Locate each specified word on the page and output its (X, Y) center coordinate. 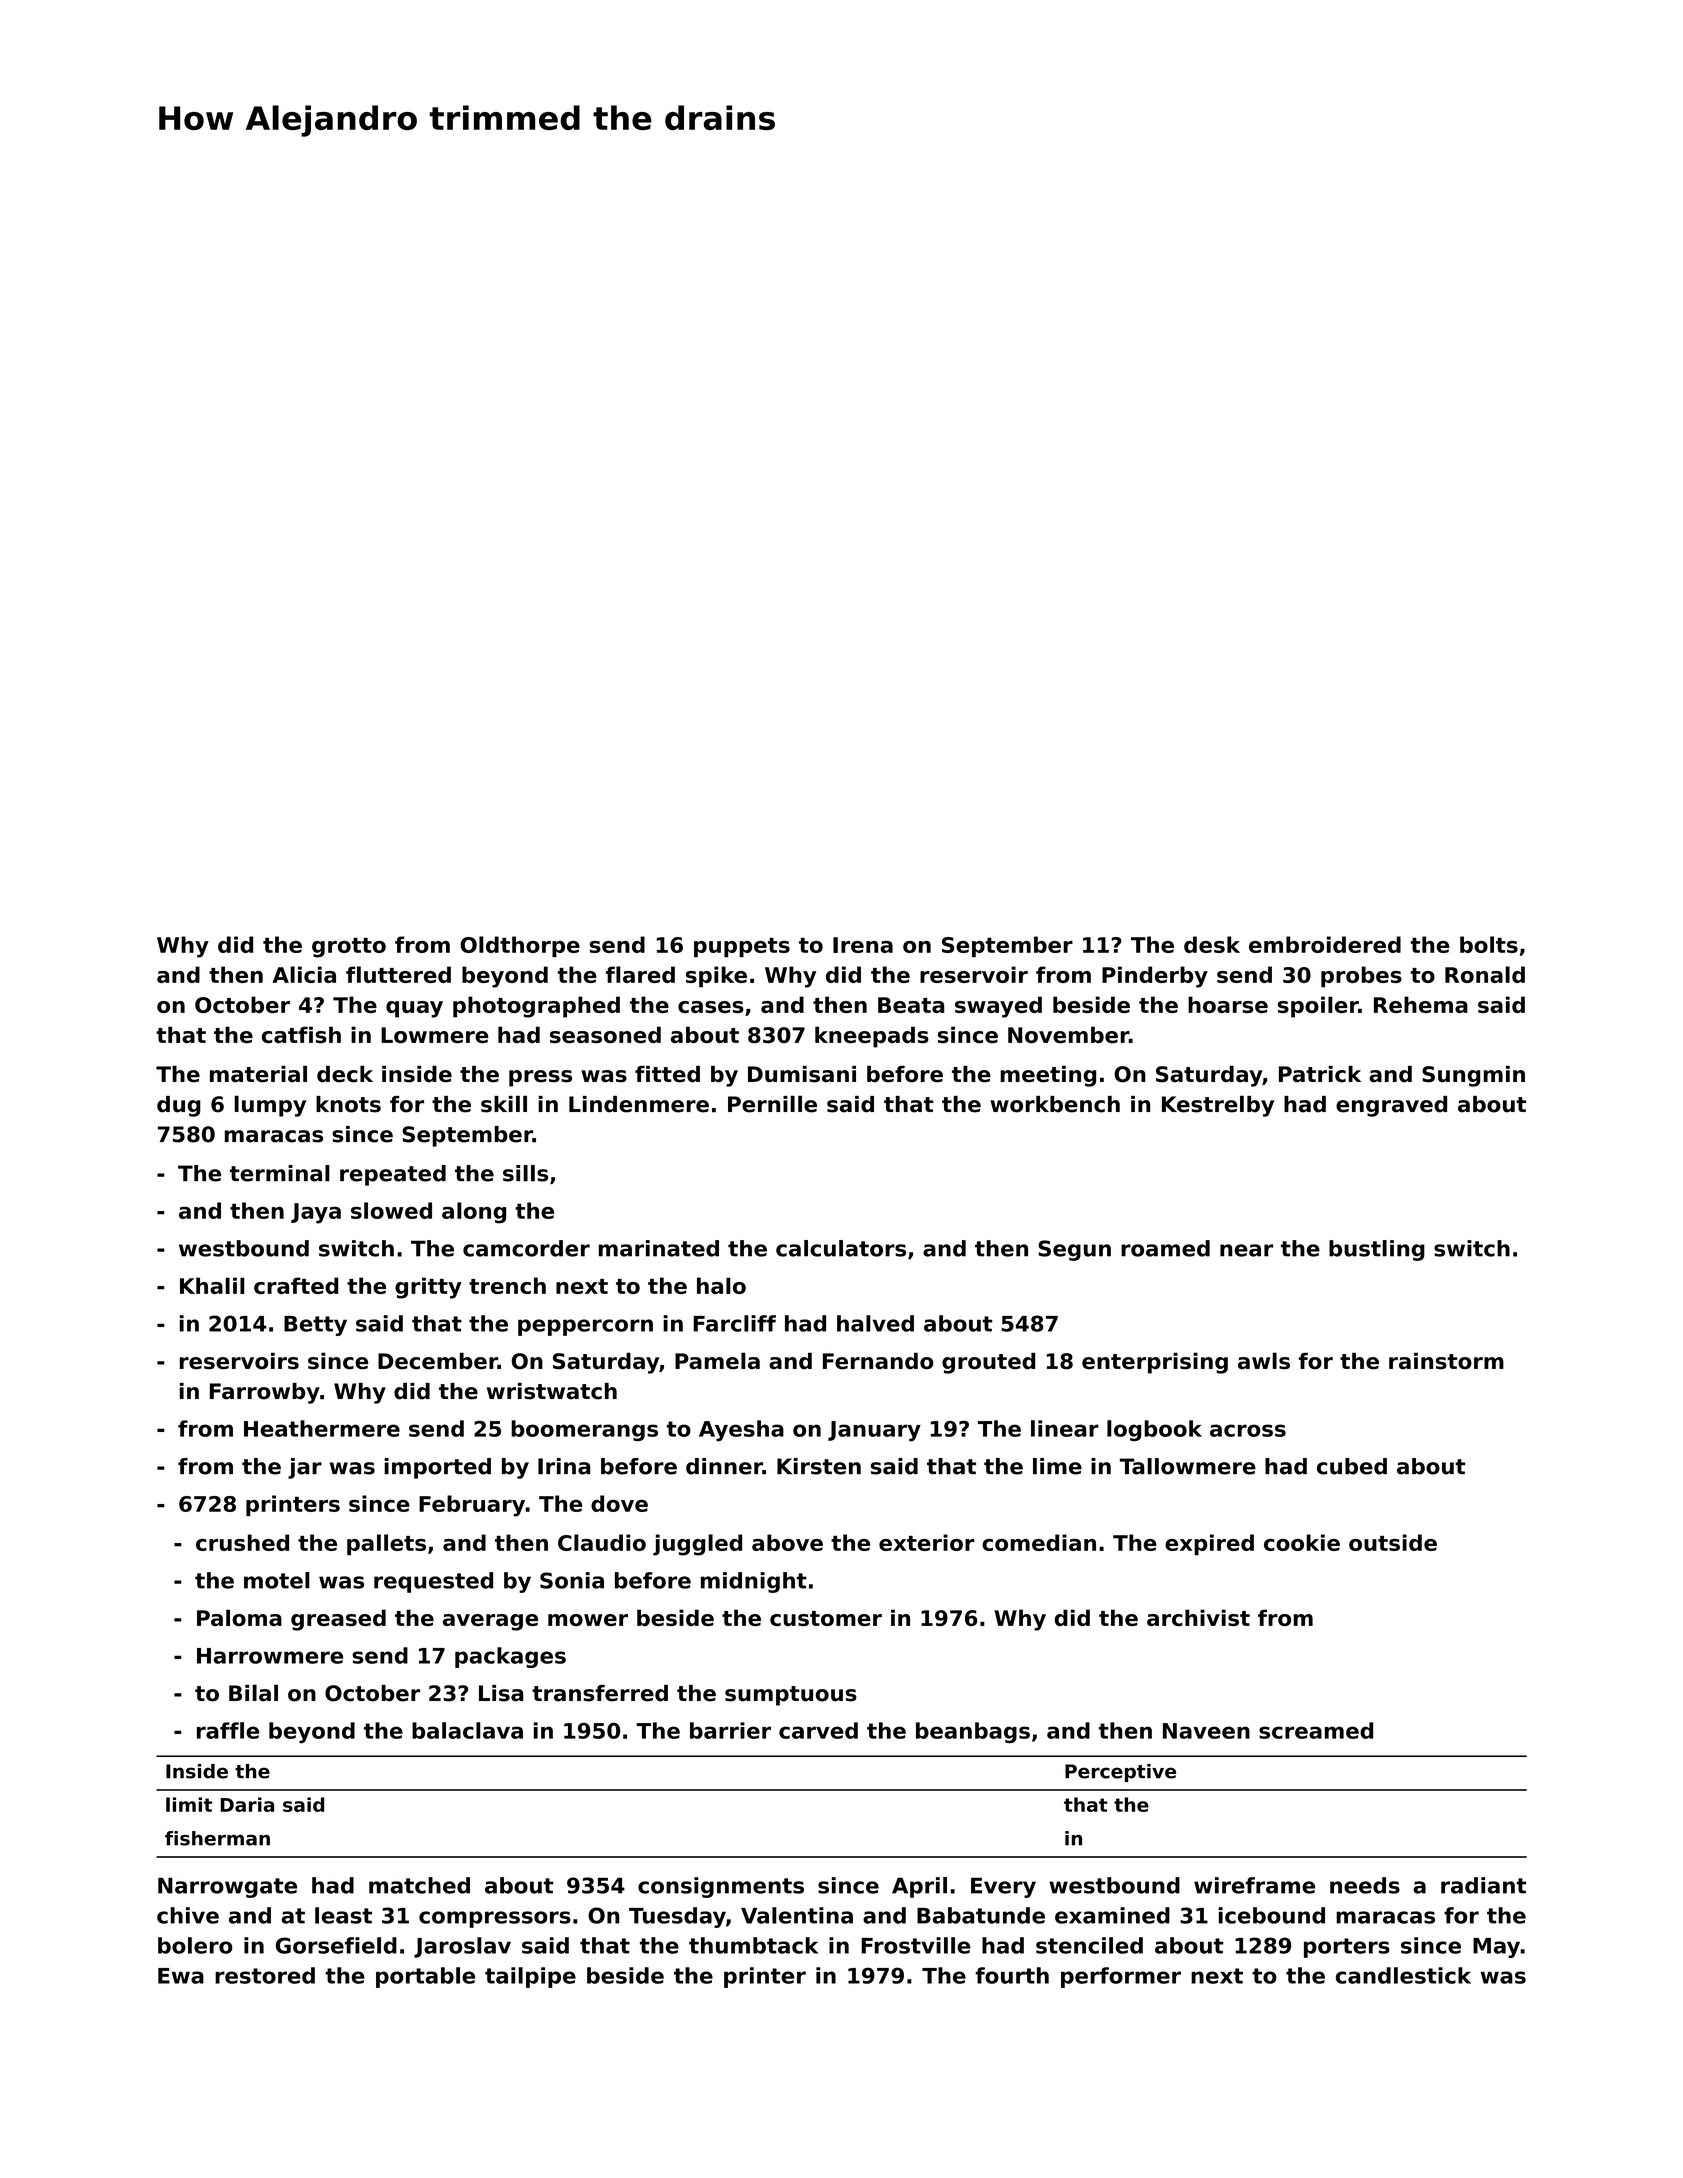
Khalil (212, 1285)
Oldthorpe (520, 946)
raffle (228, 1730)
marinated (659, 1248)
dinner (724, 1466)
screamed (1316, 1730)
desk (1212, 944)
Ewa (181, 1976)
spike (716, 977)
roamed (1165, 1248)
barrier (730, 1730)
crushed (242, 1542)
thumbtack (753, 1945)
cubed (1352, 1466)
